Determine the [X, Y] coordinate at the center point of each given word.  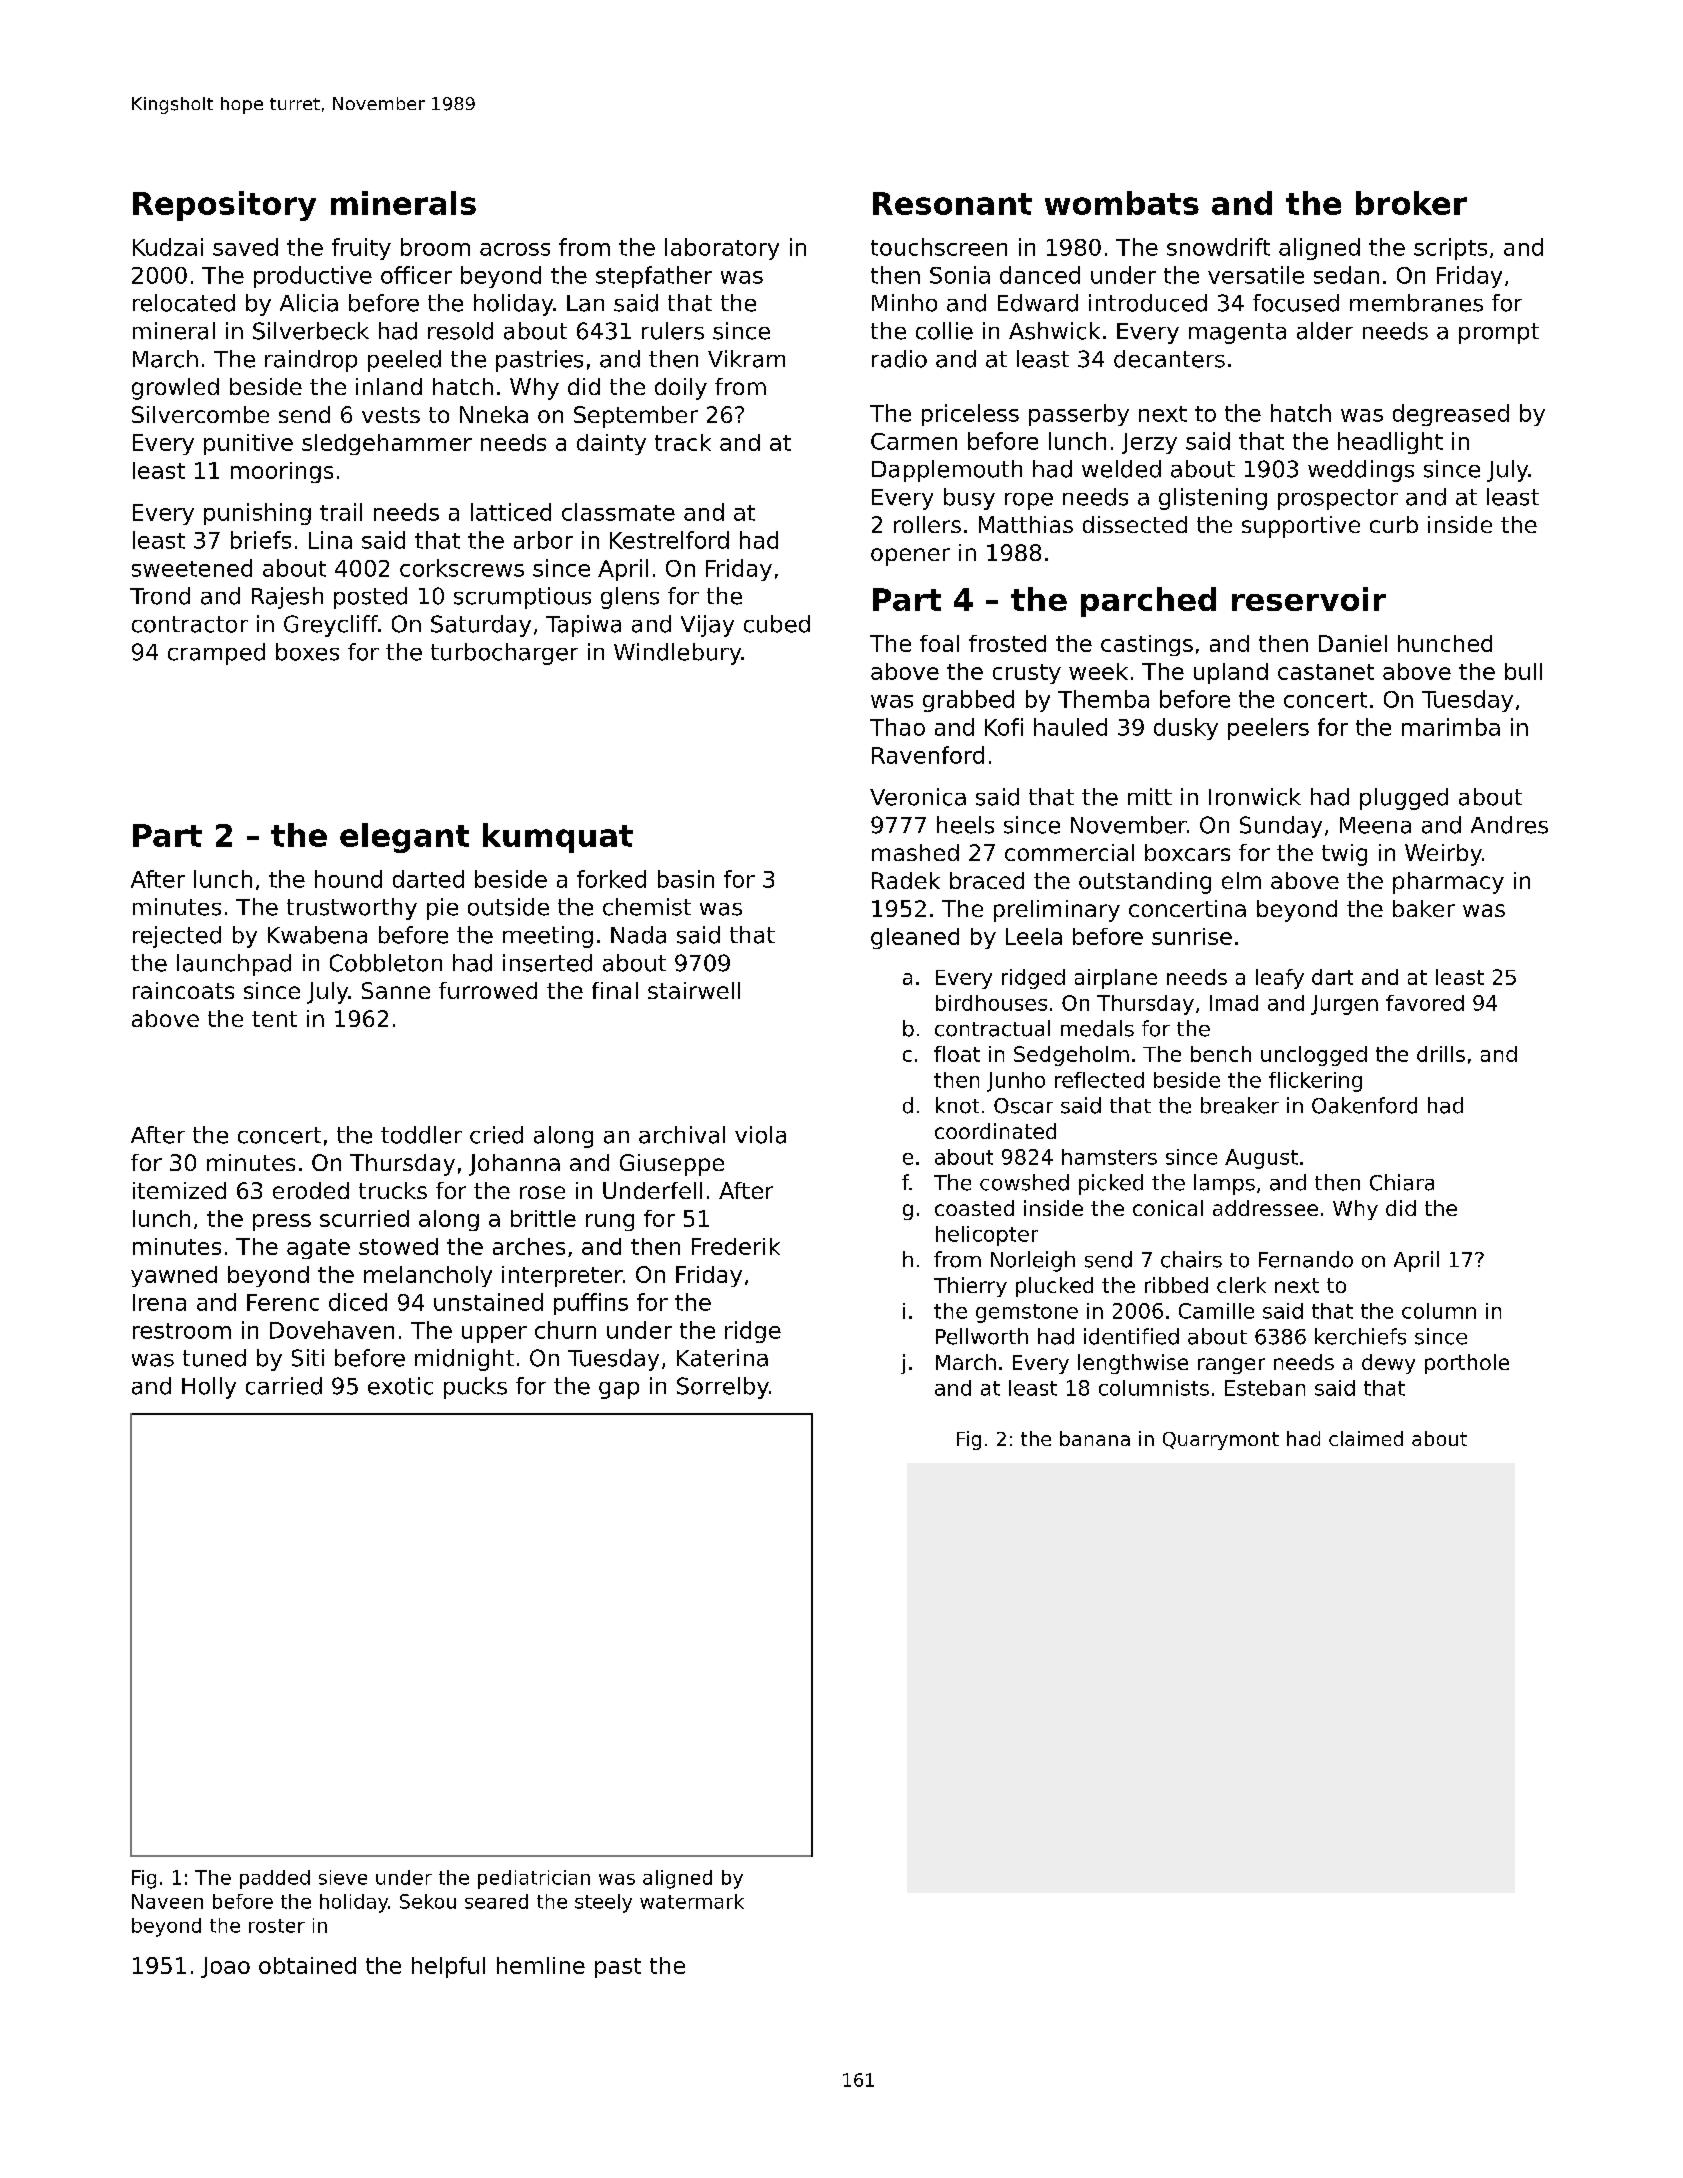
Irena [159, 1302]
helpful [448, 1967]
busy [969, 499]
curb [1394, 524]
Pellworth [982, 1336]
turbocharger [504, 654]
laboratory [722, 249]
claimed [1366, 1438]
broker [1411, 203]
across [515, 249]
